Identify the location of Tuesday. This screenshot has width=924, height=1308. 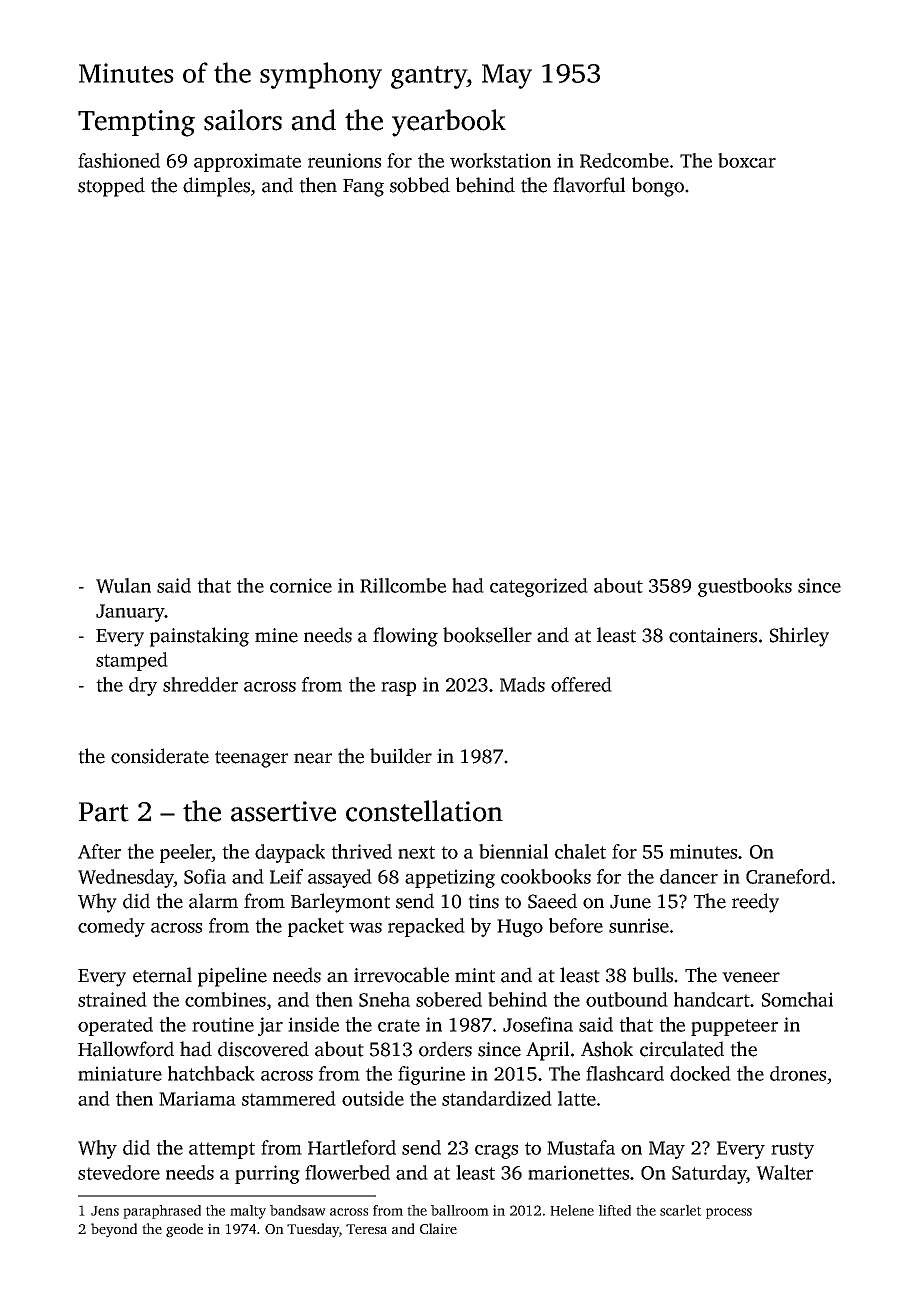
(313, 1230).
